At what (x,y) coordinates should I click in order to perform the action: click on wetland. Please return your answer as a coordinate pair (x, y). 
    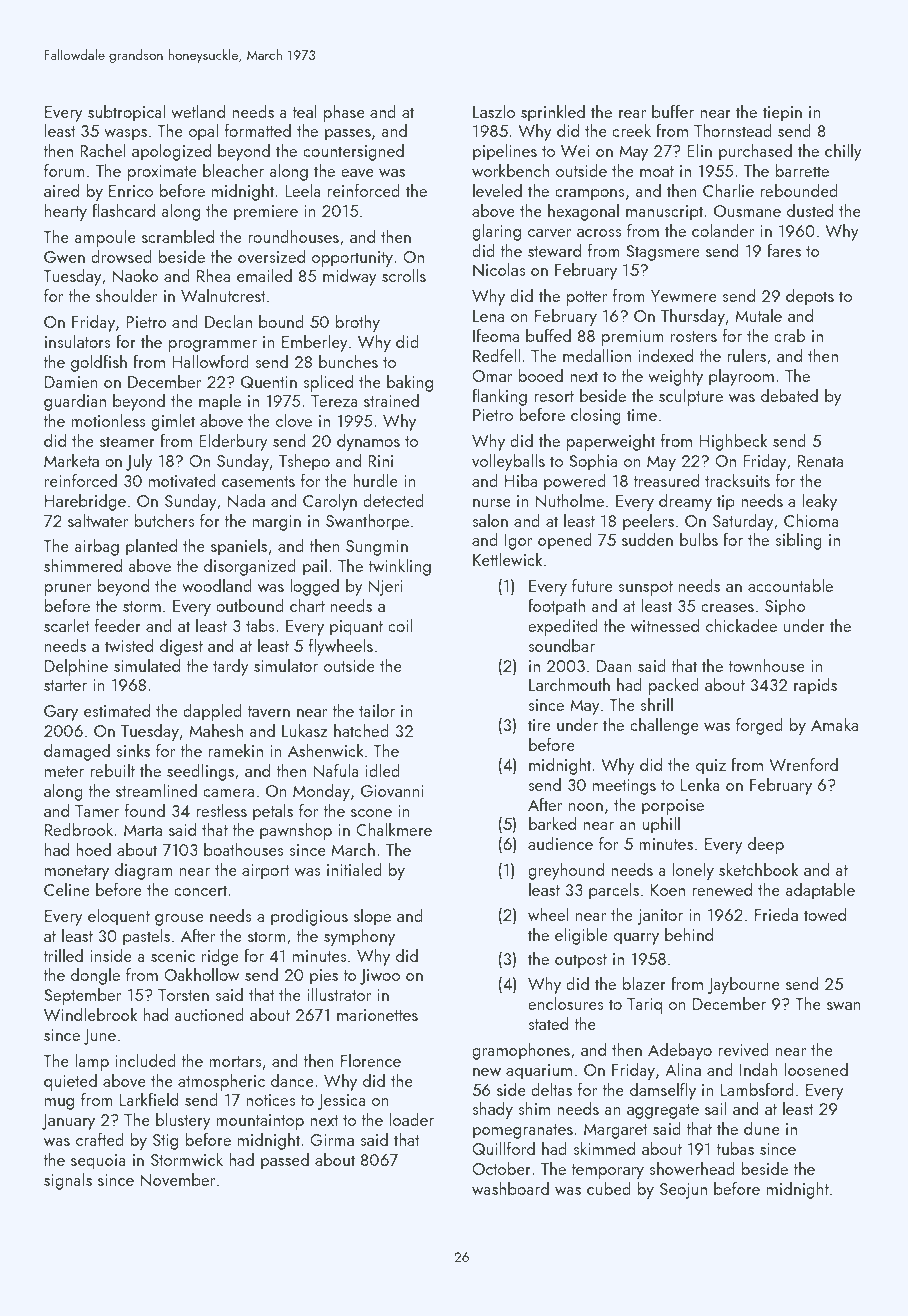
    Looking at the image, I should click on (198, 111).
